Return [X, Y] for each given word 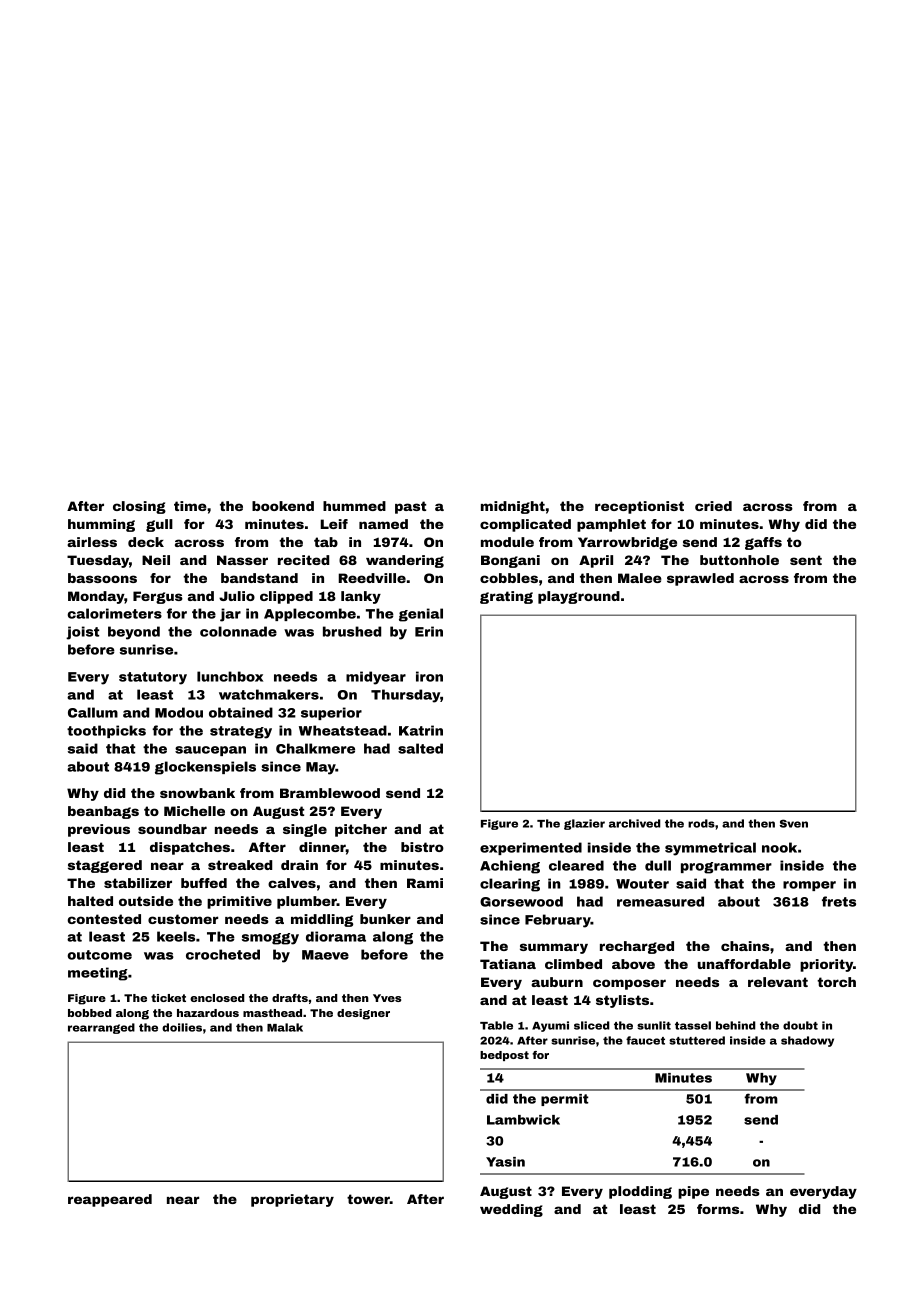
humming [101, 525]
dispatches [190, 848]
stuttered [697, 1040]
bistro [422, 847]
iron [429, 676]
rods [701, 823]
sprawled [700, 579]
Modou [179, 712]
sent [806, 560]
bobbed [89, 1013]
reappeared [110, 1200]
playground [579, 597]
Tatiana [508, 964]
